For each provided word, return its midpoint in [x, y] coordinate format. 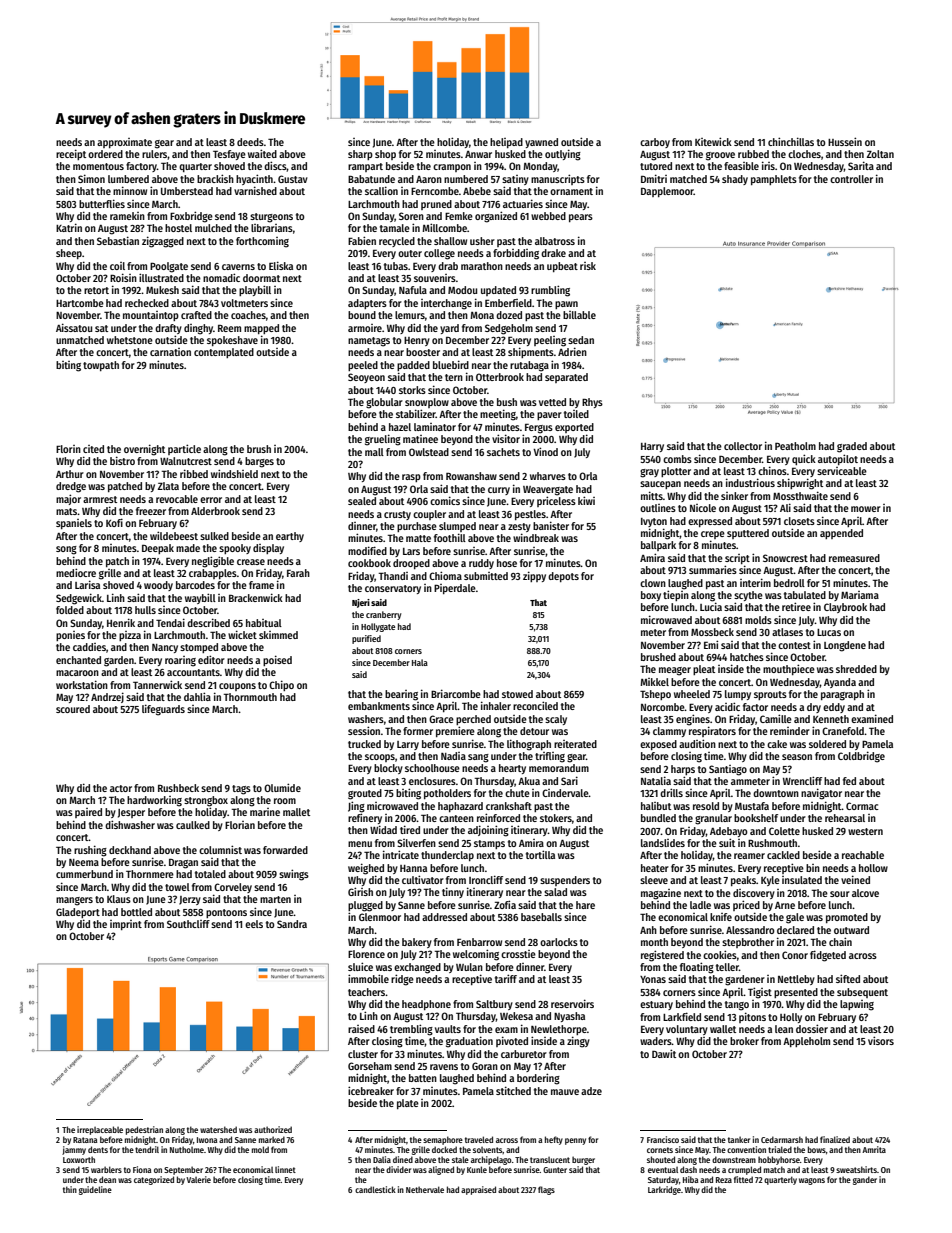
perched [473, 720]
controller [851, 179]
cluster [363, 1054]
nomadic [221, 277]
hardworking [154, 801]
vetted [552, 402]
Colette [784, 831]
